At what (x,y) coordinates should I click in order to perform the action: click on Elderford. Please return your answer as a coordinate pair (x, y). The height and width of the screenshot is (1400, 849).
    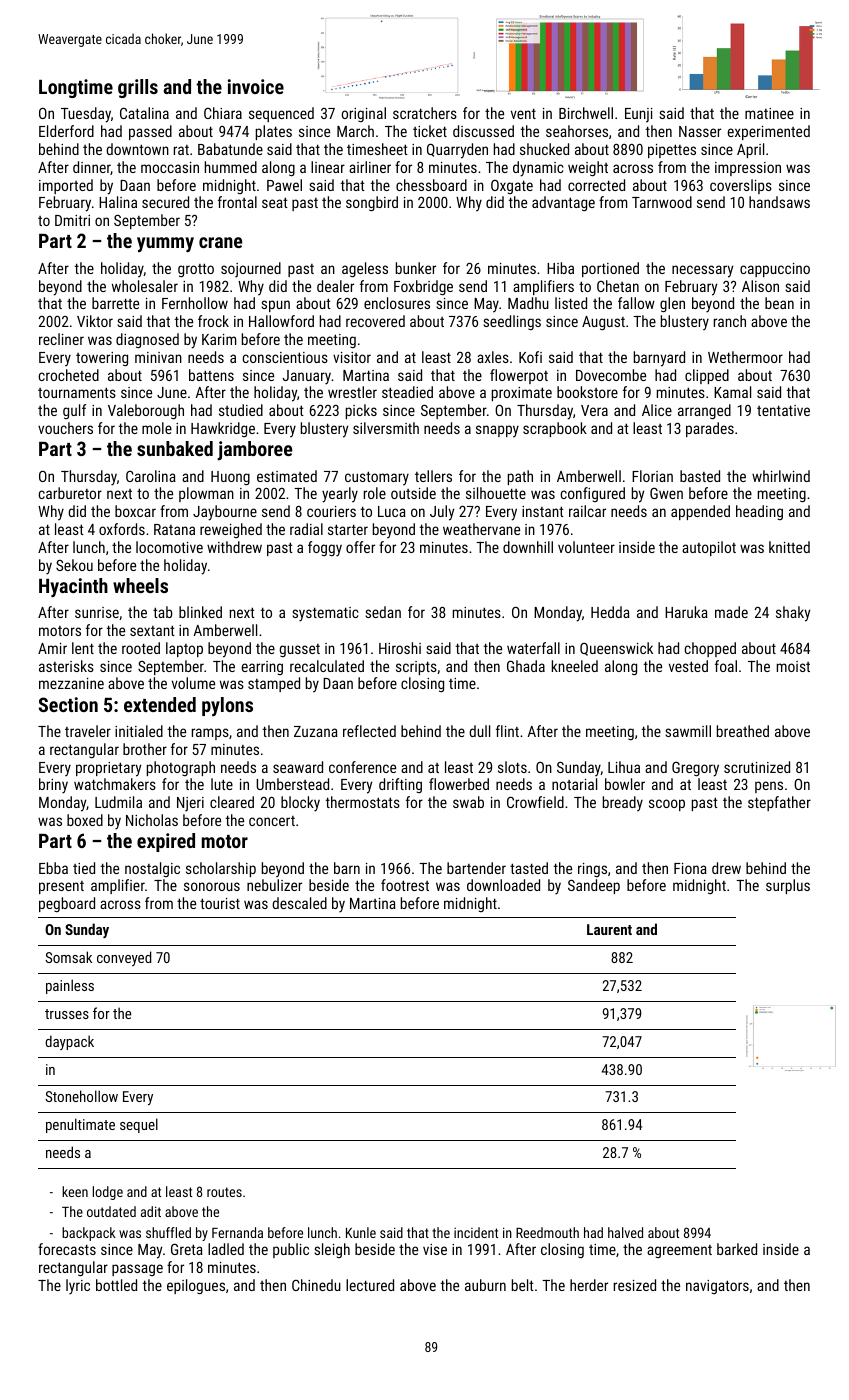
    Looking at the image, I should click on (66, 131).
